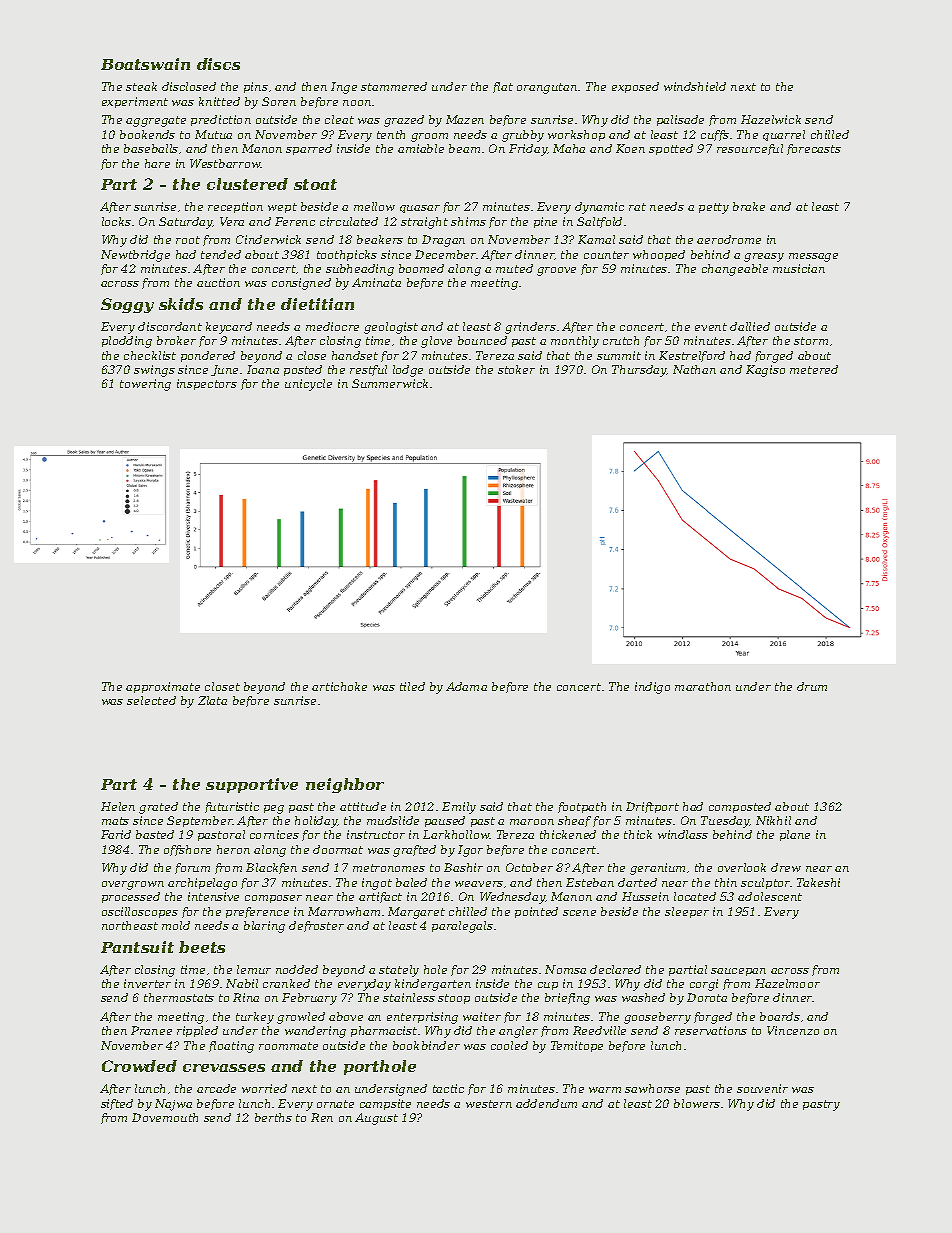  I want to click on grinders, so click(530, 328).
